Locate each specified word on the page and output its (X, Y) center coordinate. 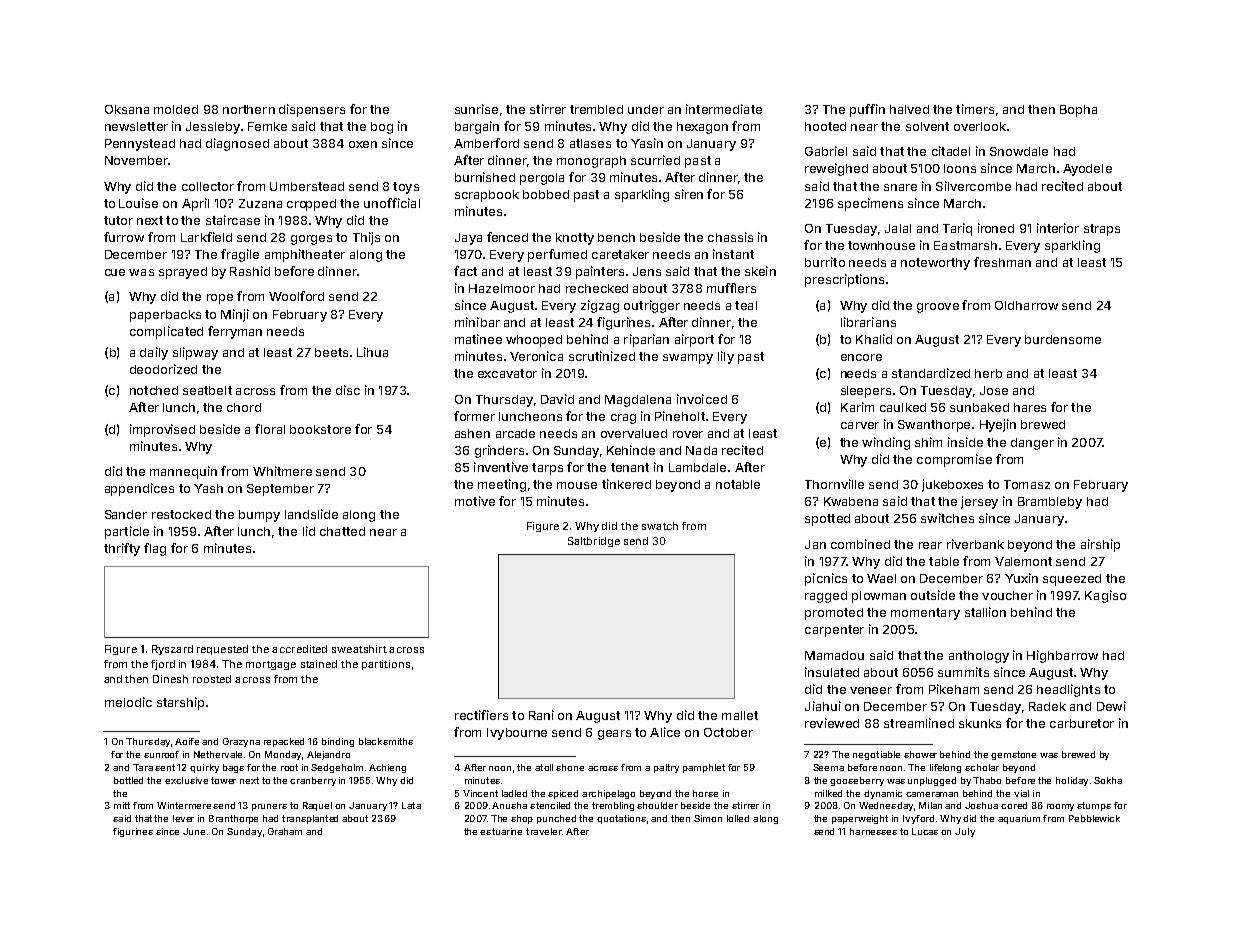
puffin (867, 110)
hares (1030, 407)
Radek (1047, 706)
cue (115, 272)
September (280, 490)
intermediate (724, 109)
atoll (544, 767)
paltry (666, 768)
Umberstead (307, 186)
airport (694, 340)
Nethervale (218, 754)
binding (338, 742)
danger (1032, 444)
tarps (547, 469)
